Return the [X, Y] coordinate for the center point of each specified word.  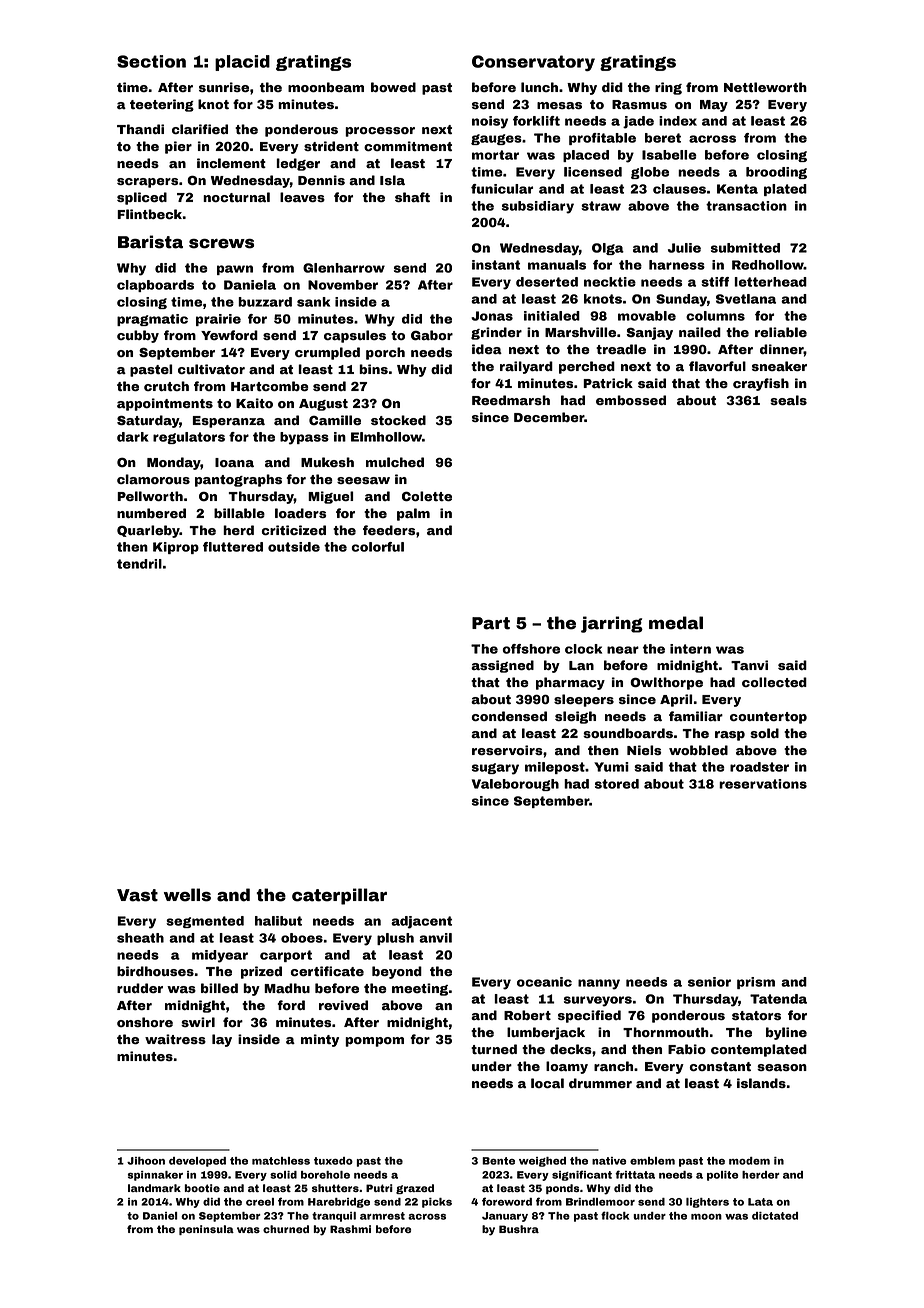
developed [197, 1162]
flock [615, 1215]
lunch [539, 87]
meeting [420, 989]
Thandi [140, 129]
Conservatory [533, 63]
